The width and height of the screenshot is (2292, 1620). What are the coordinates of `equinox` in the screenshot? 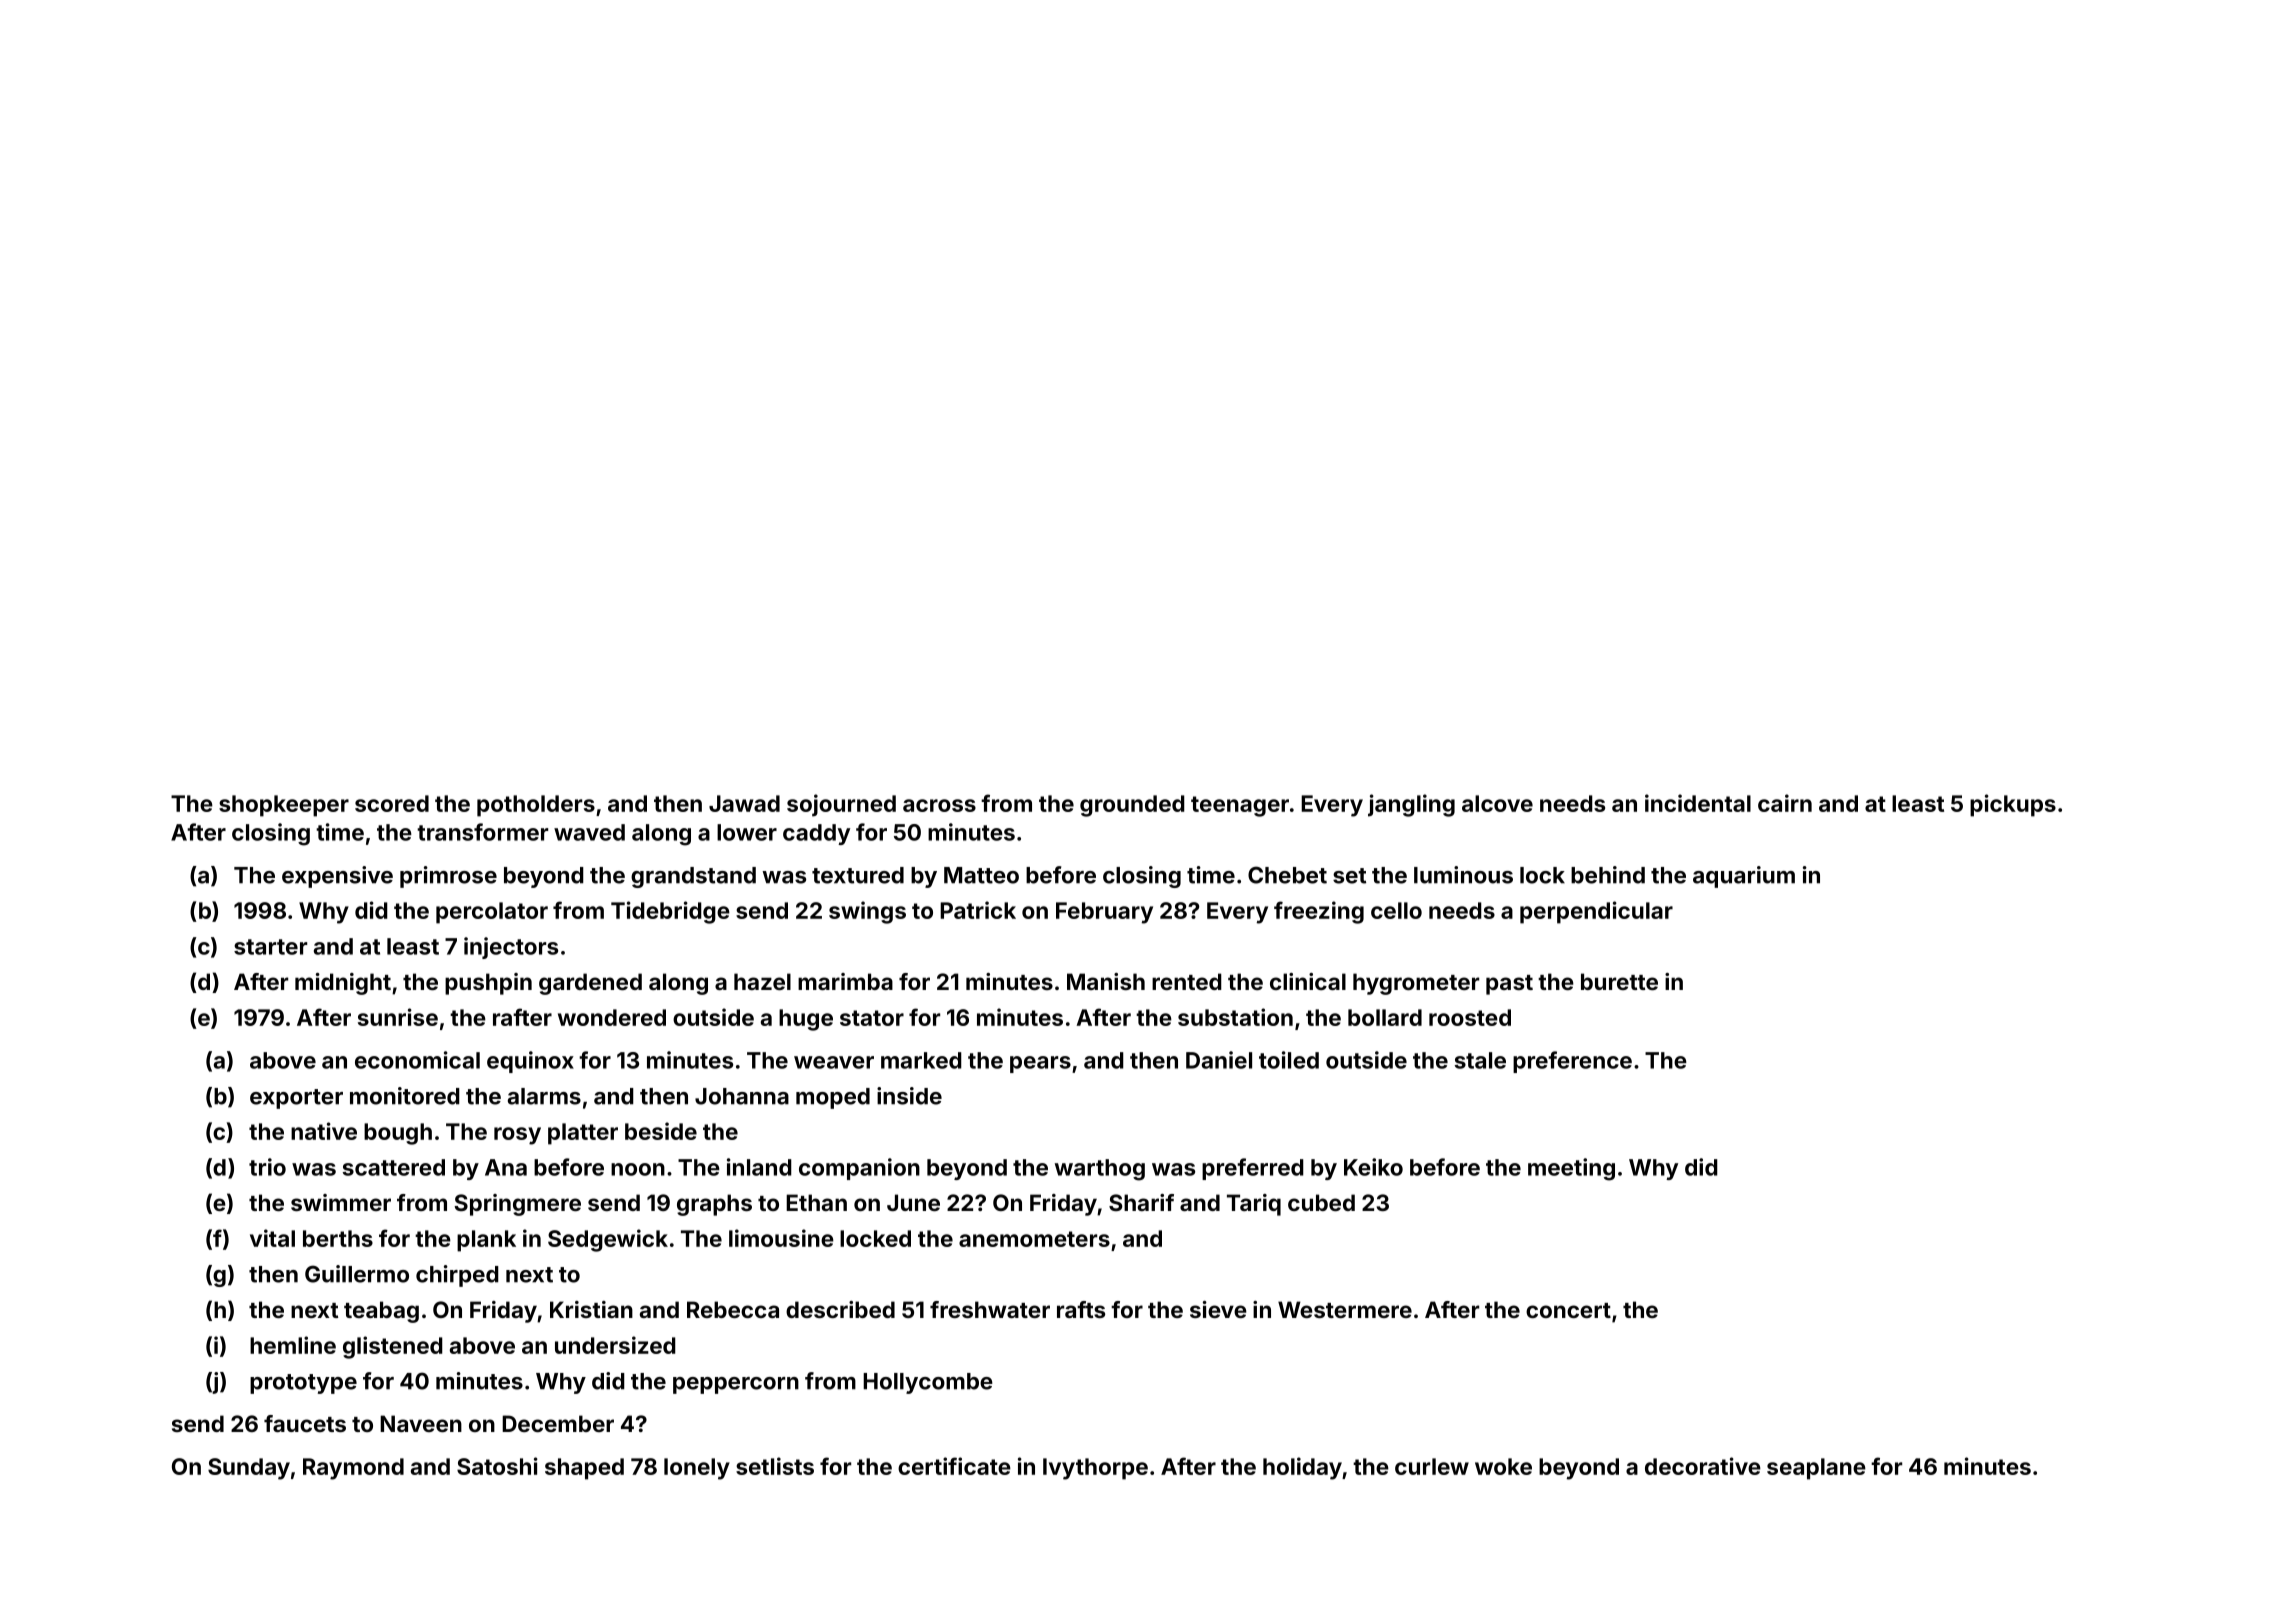 It's located at (530, 1062).
